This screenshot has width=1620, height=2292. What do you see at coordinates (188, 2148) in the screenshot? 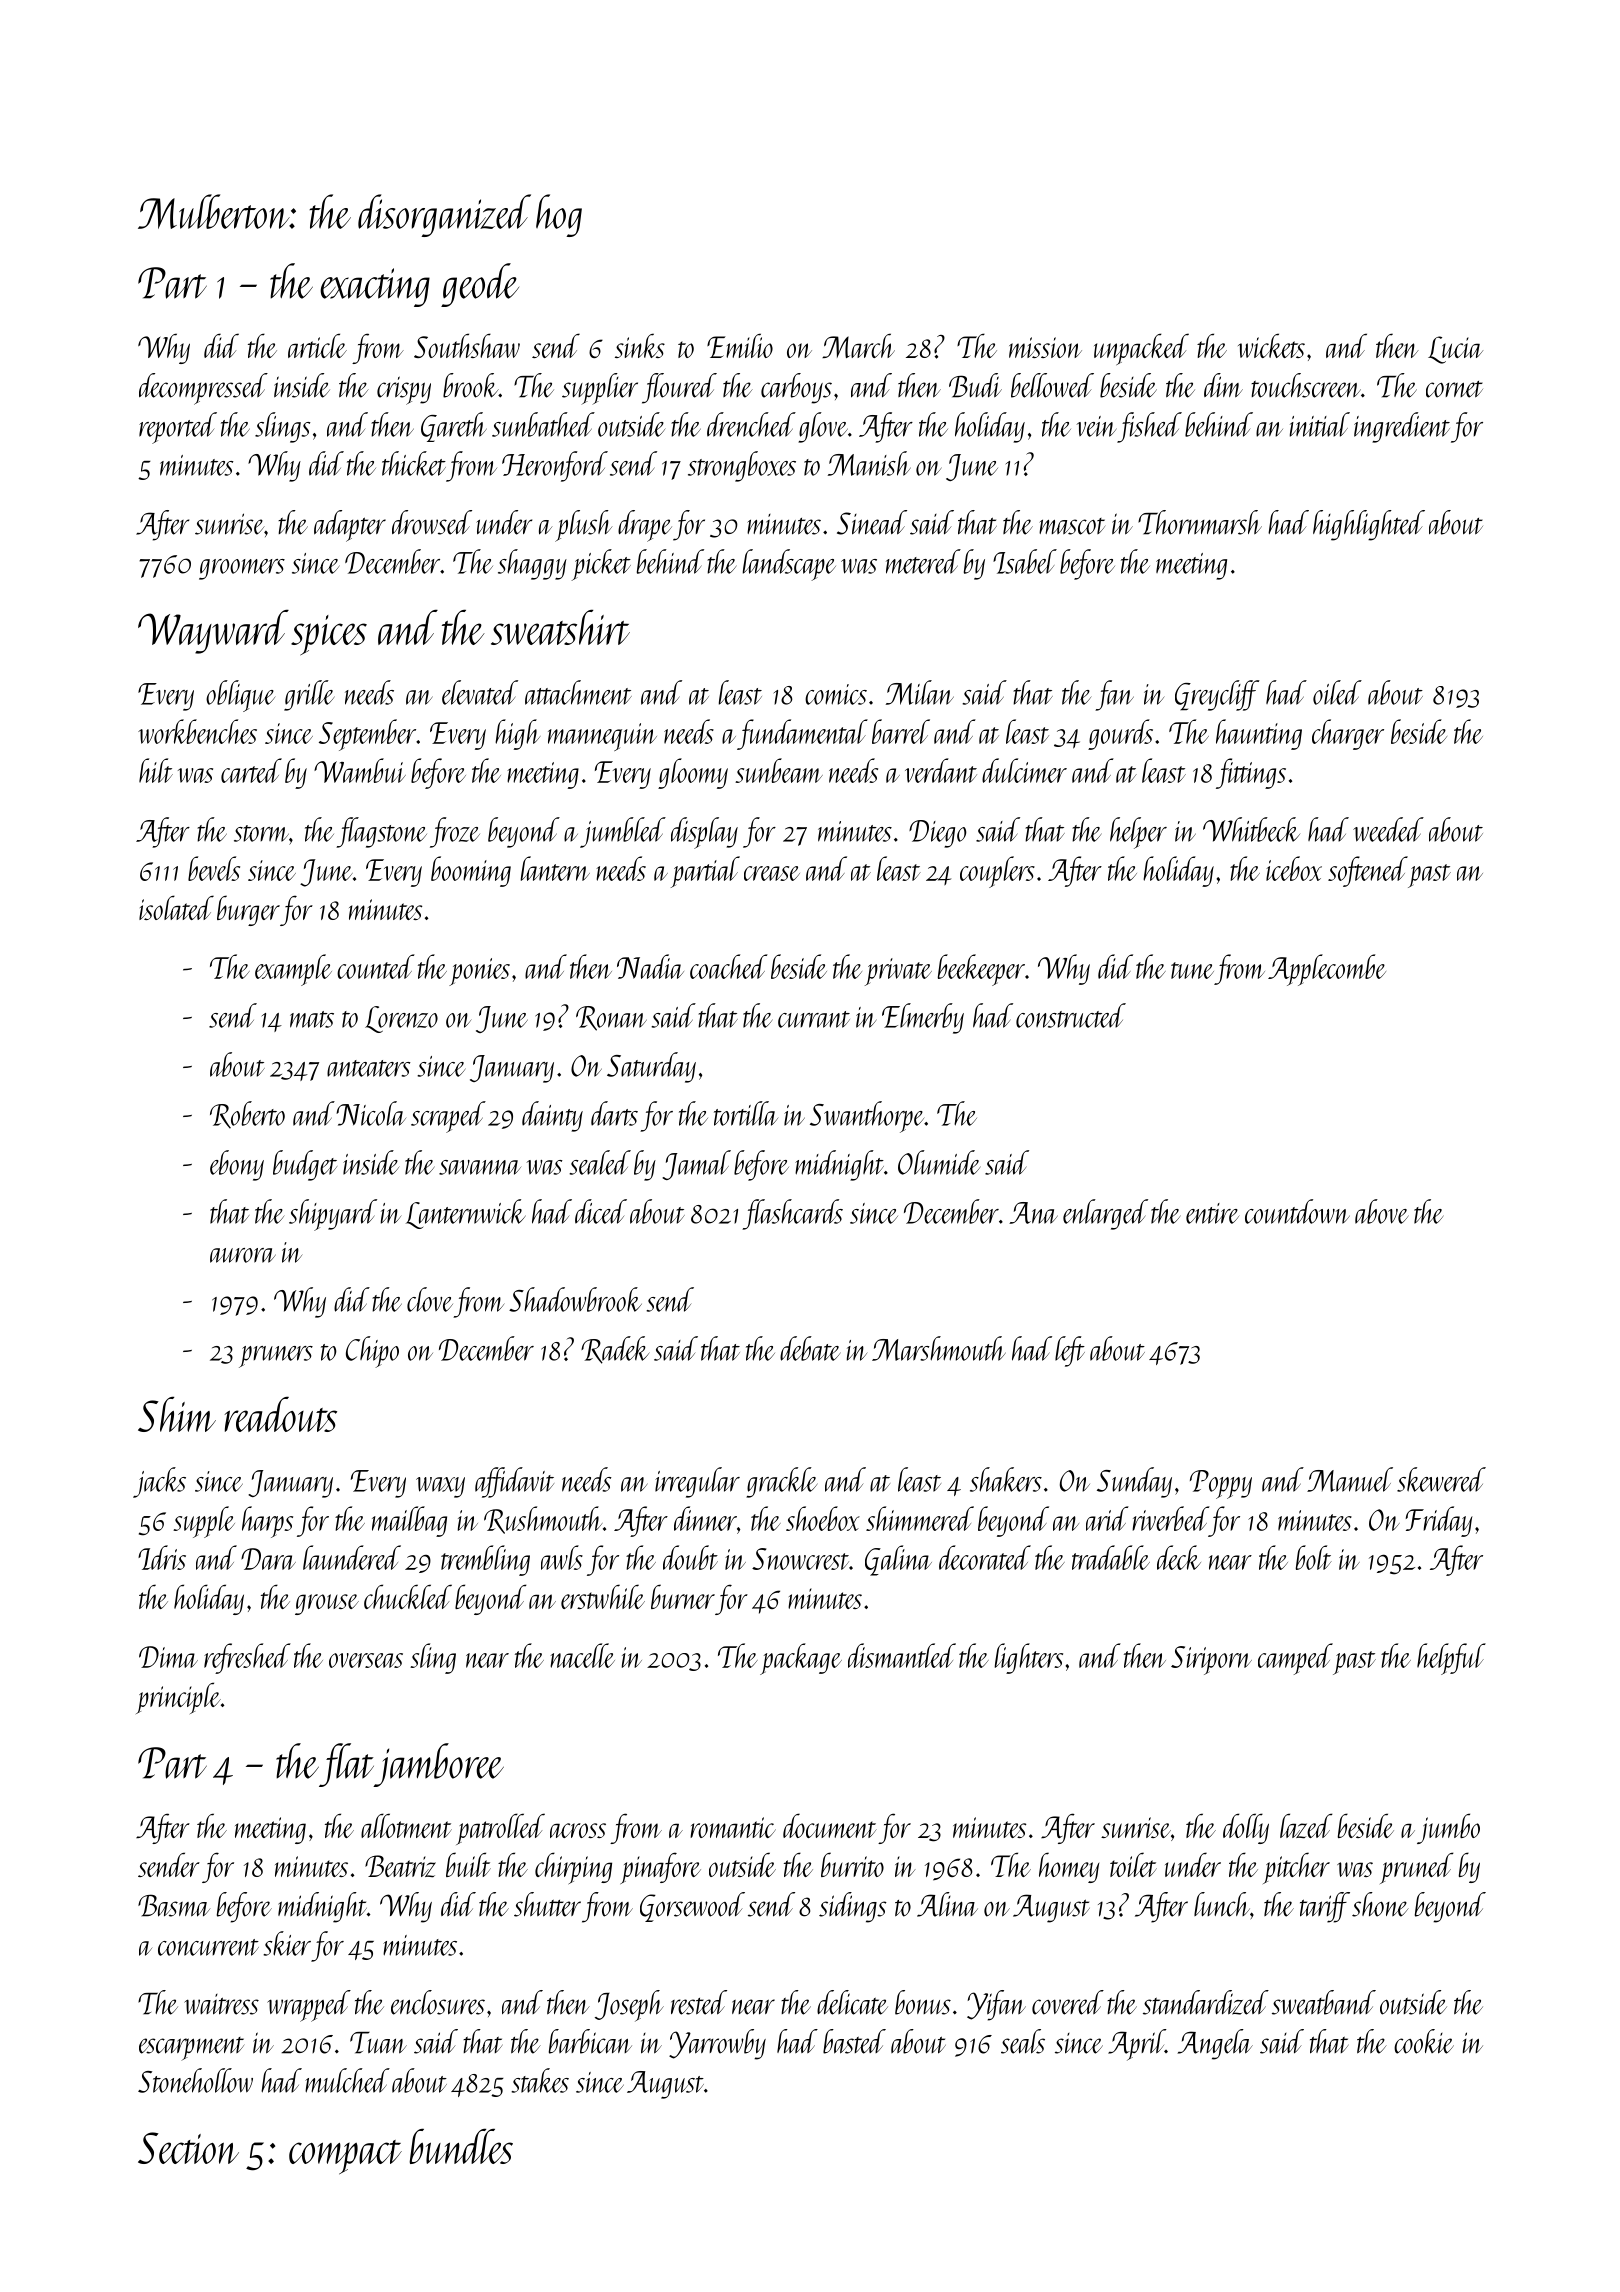
I see `Section` at bounding box center [188, 2148].
